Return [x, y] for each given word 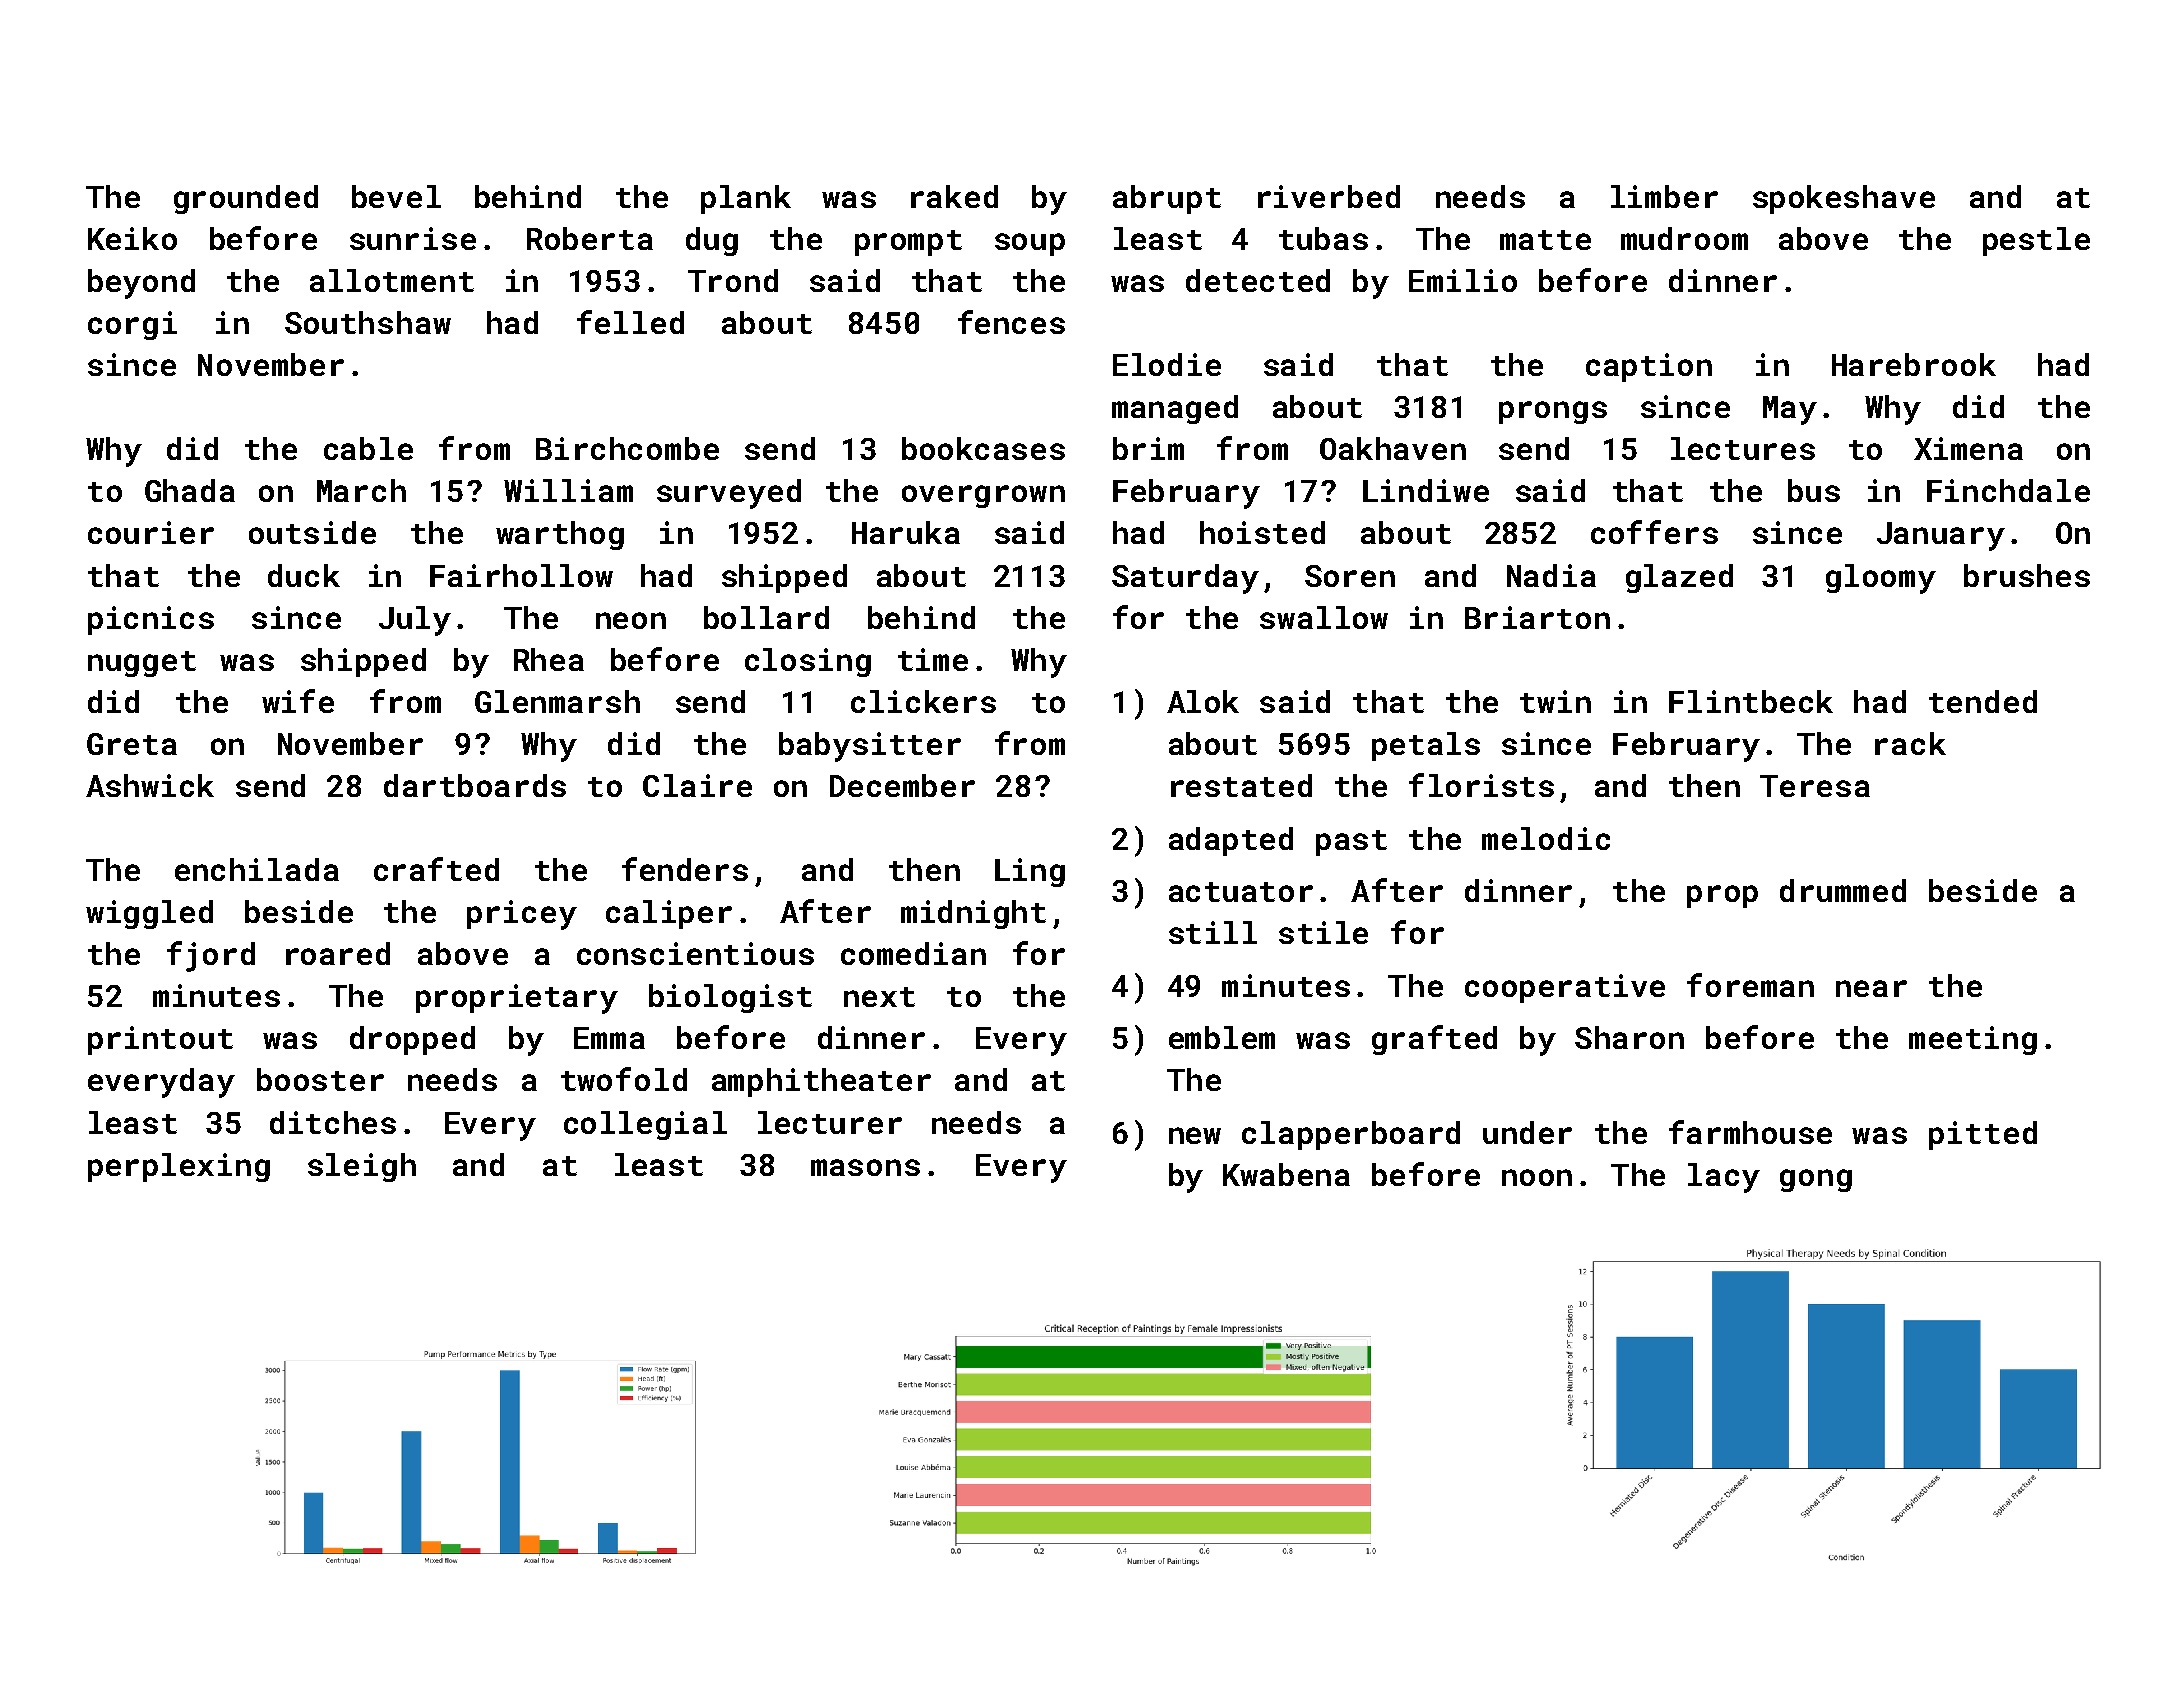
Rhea [549, 659]
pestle [2036, 241]
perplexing [179, 1167]
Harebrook [1914, 364]
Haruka [906, 532]
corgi [132, 325]
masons [865, 1167]
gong [1816, 1180]
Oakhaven [1393, 448]
